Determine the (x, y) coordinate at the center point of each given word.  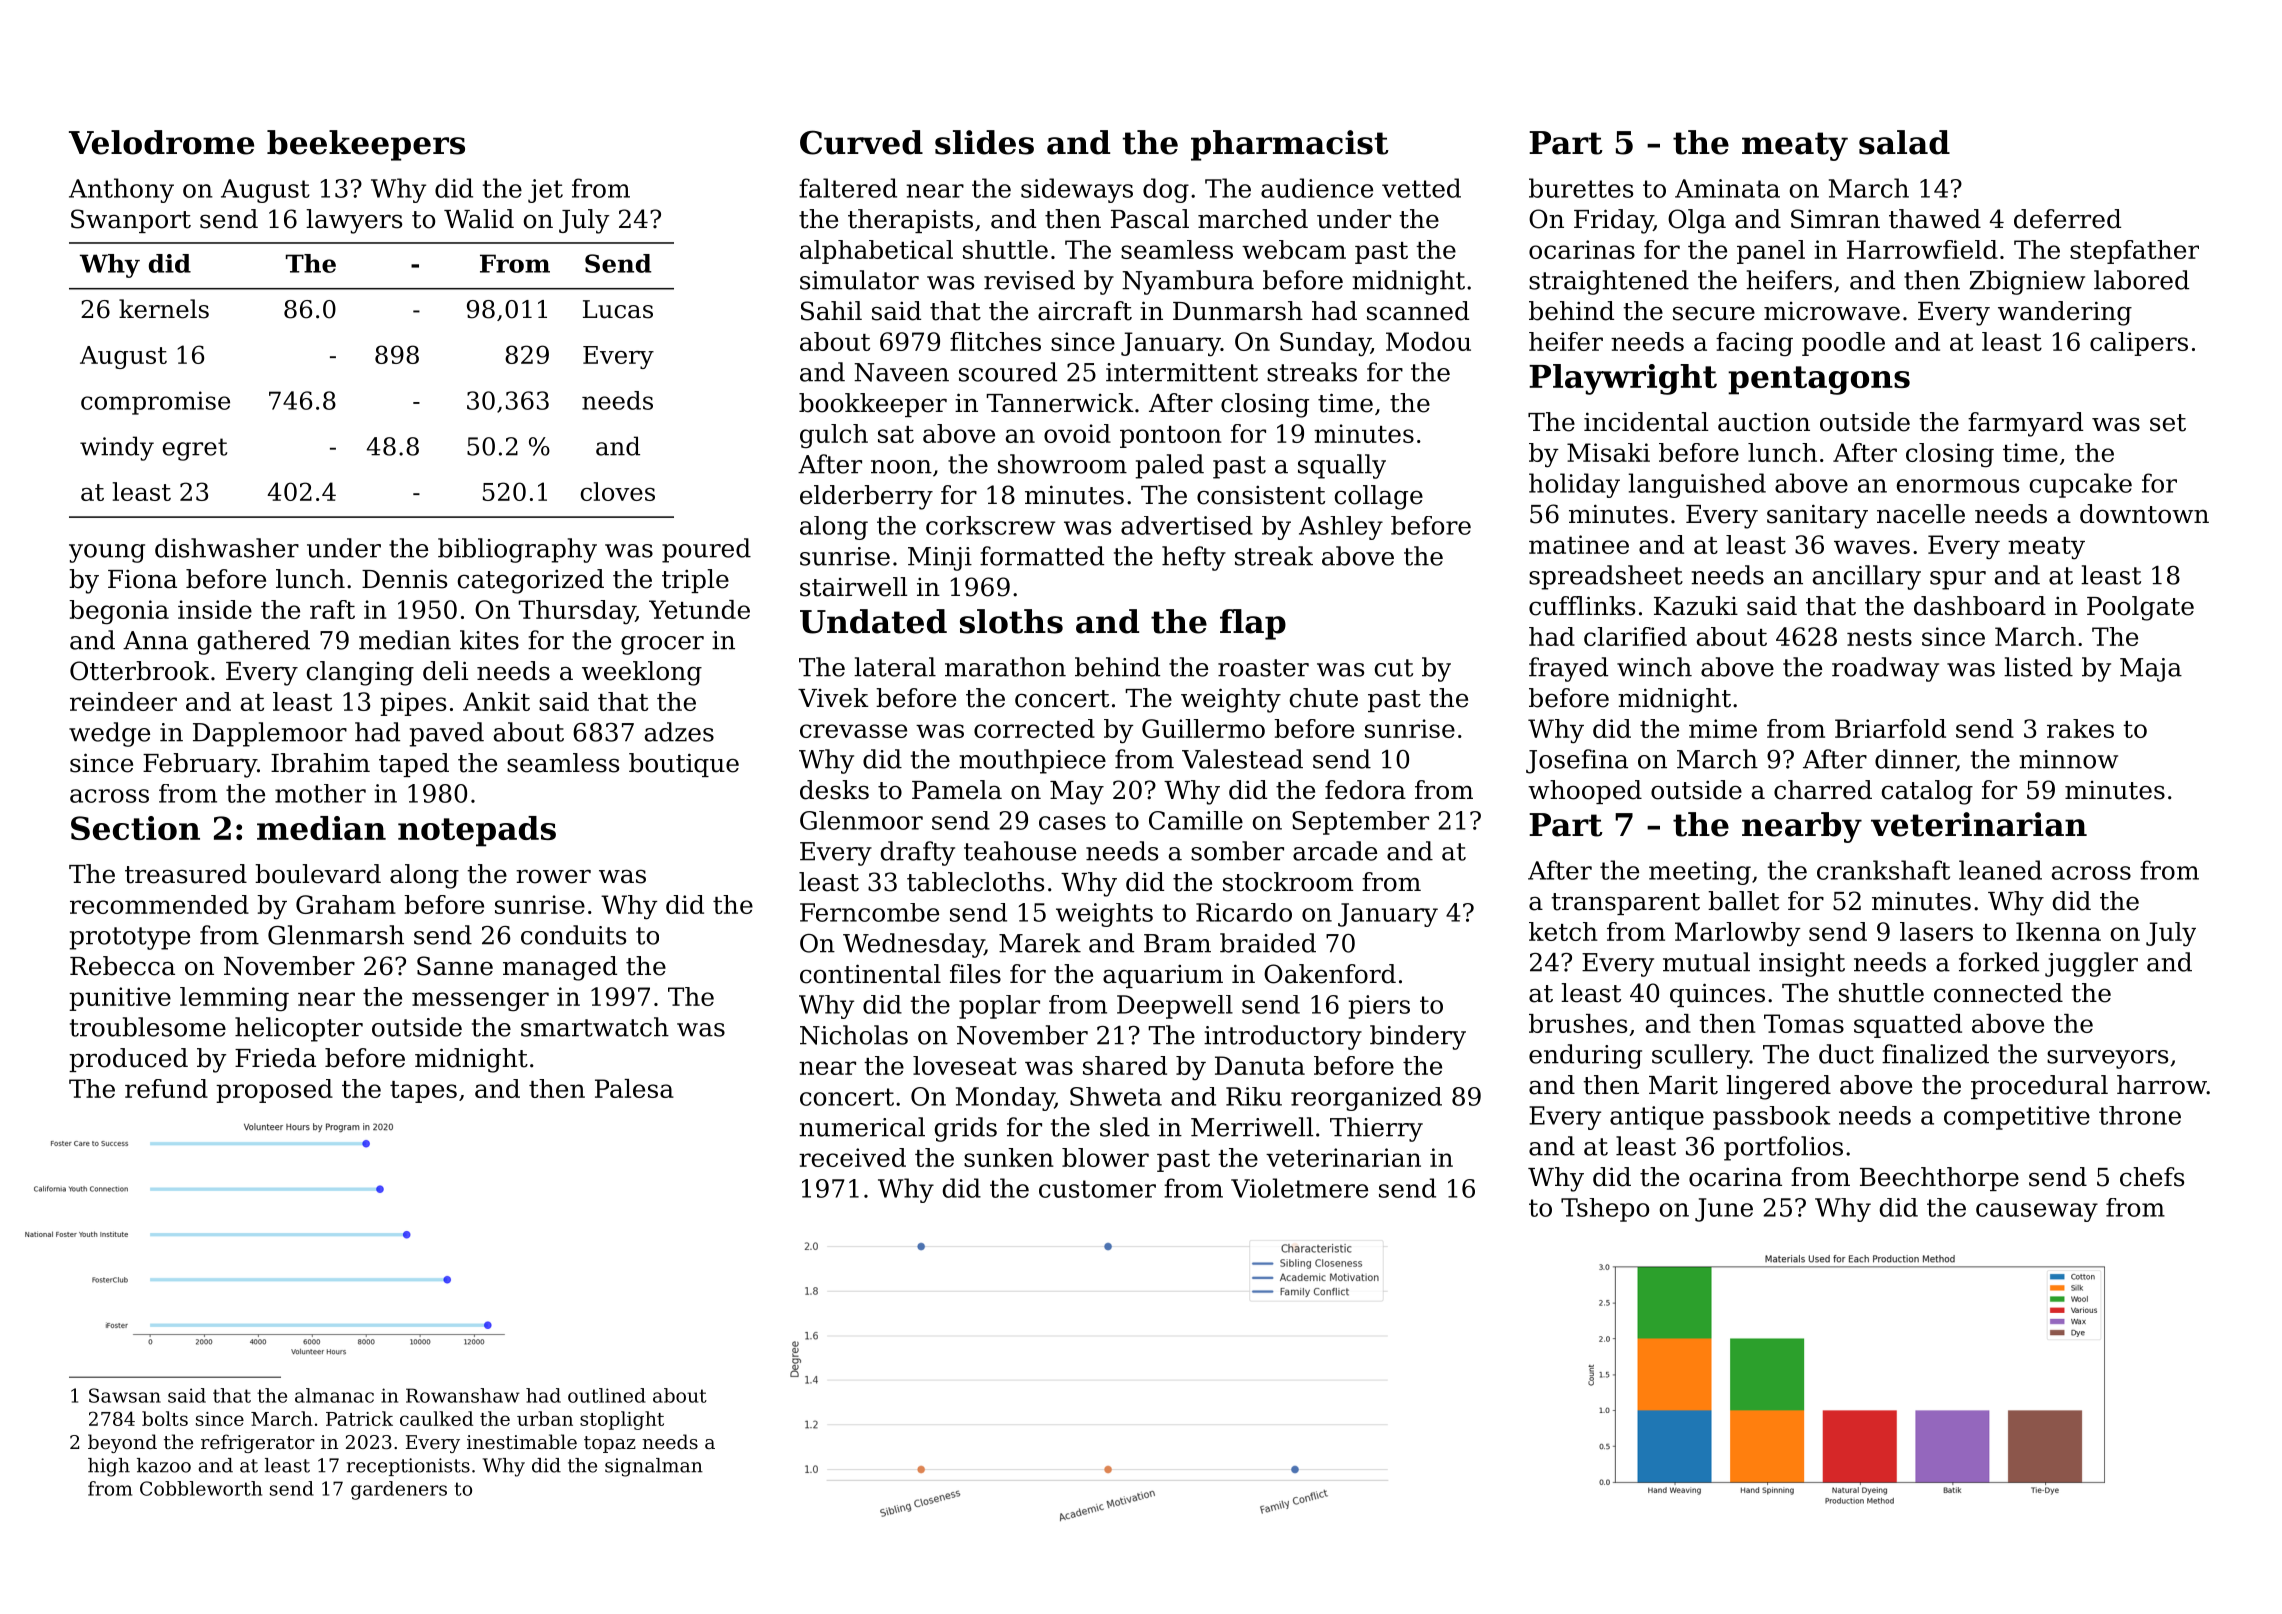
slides (984, 142)
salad (1904, 142)
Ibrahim (320, 763)
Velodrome (161, 142)
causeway (2037, 1212)
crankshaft (1883, 870)
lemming (234, 999)
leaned (2000, 870)
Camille (1196, 820)
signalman (654, 1467)
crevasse (853, 731)
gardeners (399, 1490)
